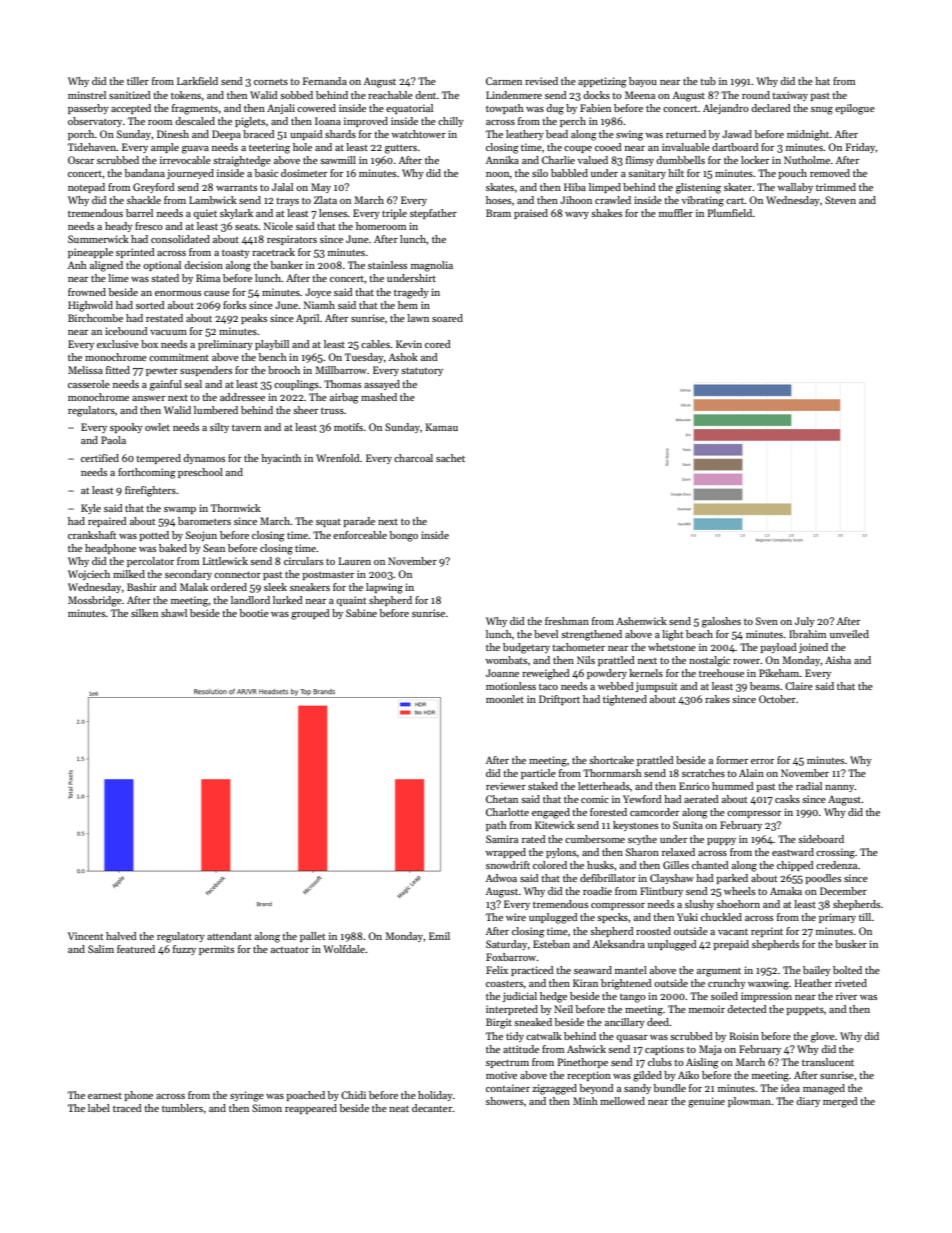  Describe the element at coordinates (101, 949) in the screenshot. I see `Salim` at that location.
